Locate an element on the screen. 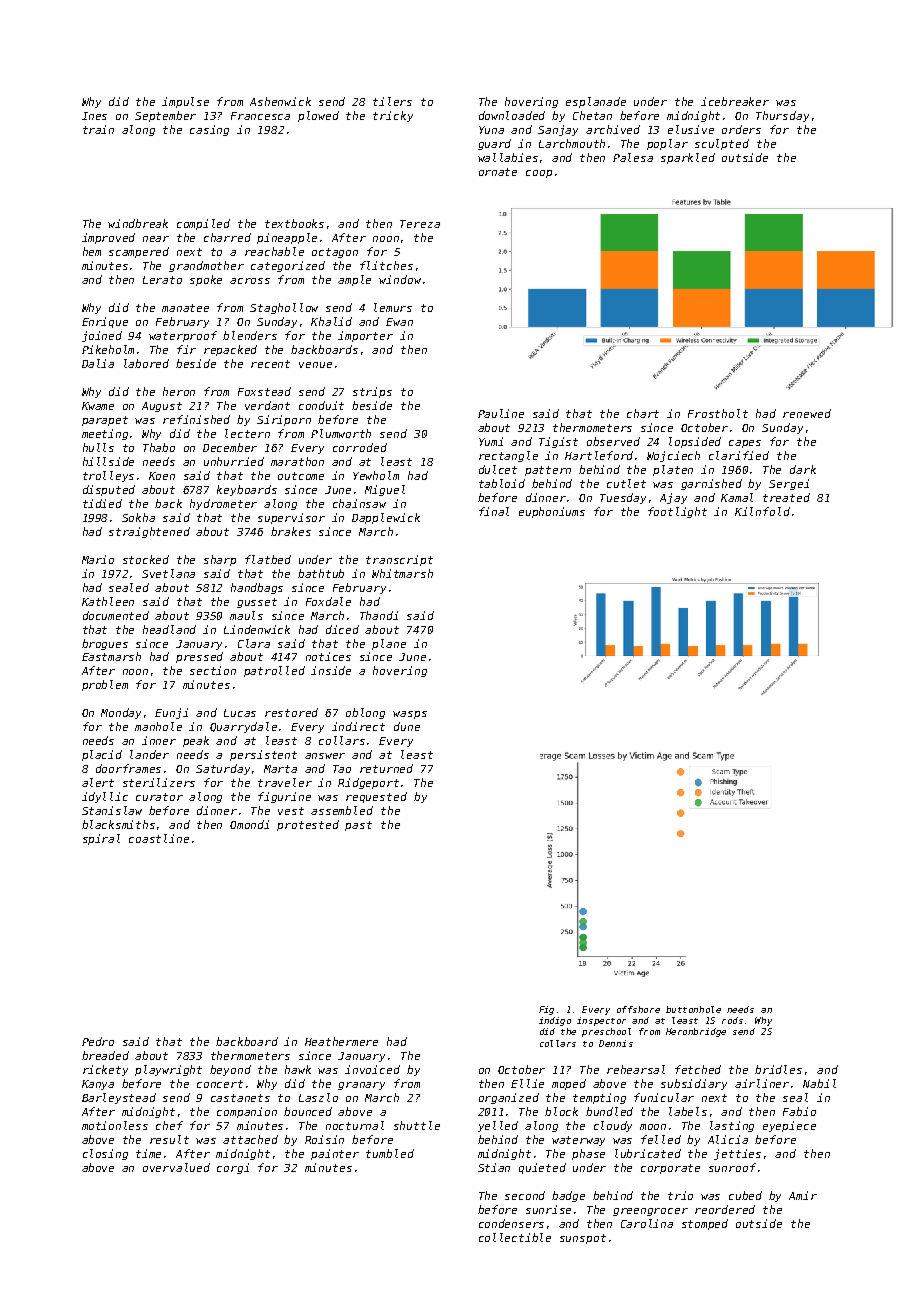 The width and height of the screenshot is (924, 1308). past is located at coordinates (358, 826).
